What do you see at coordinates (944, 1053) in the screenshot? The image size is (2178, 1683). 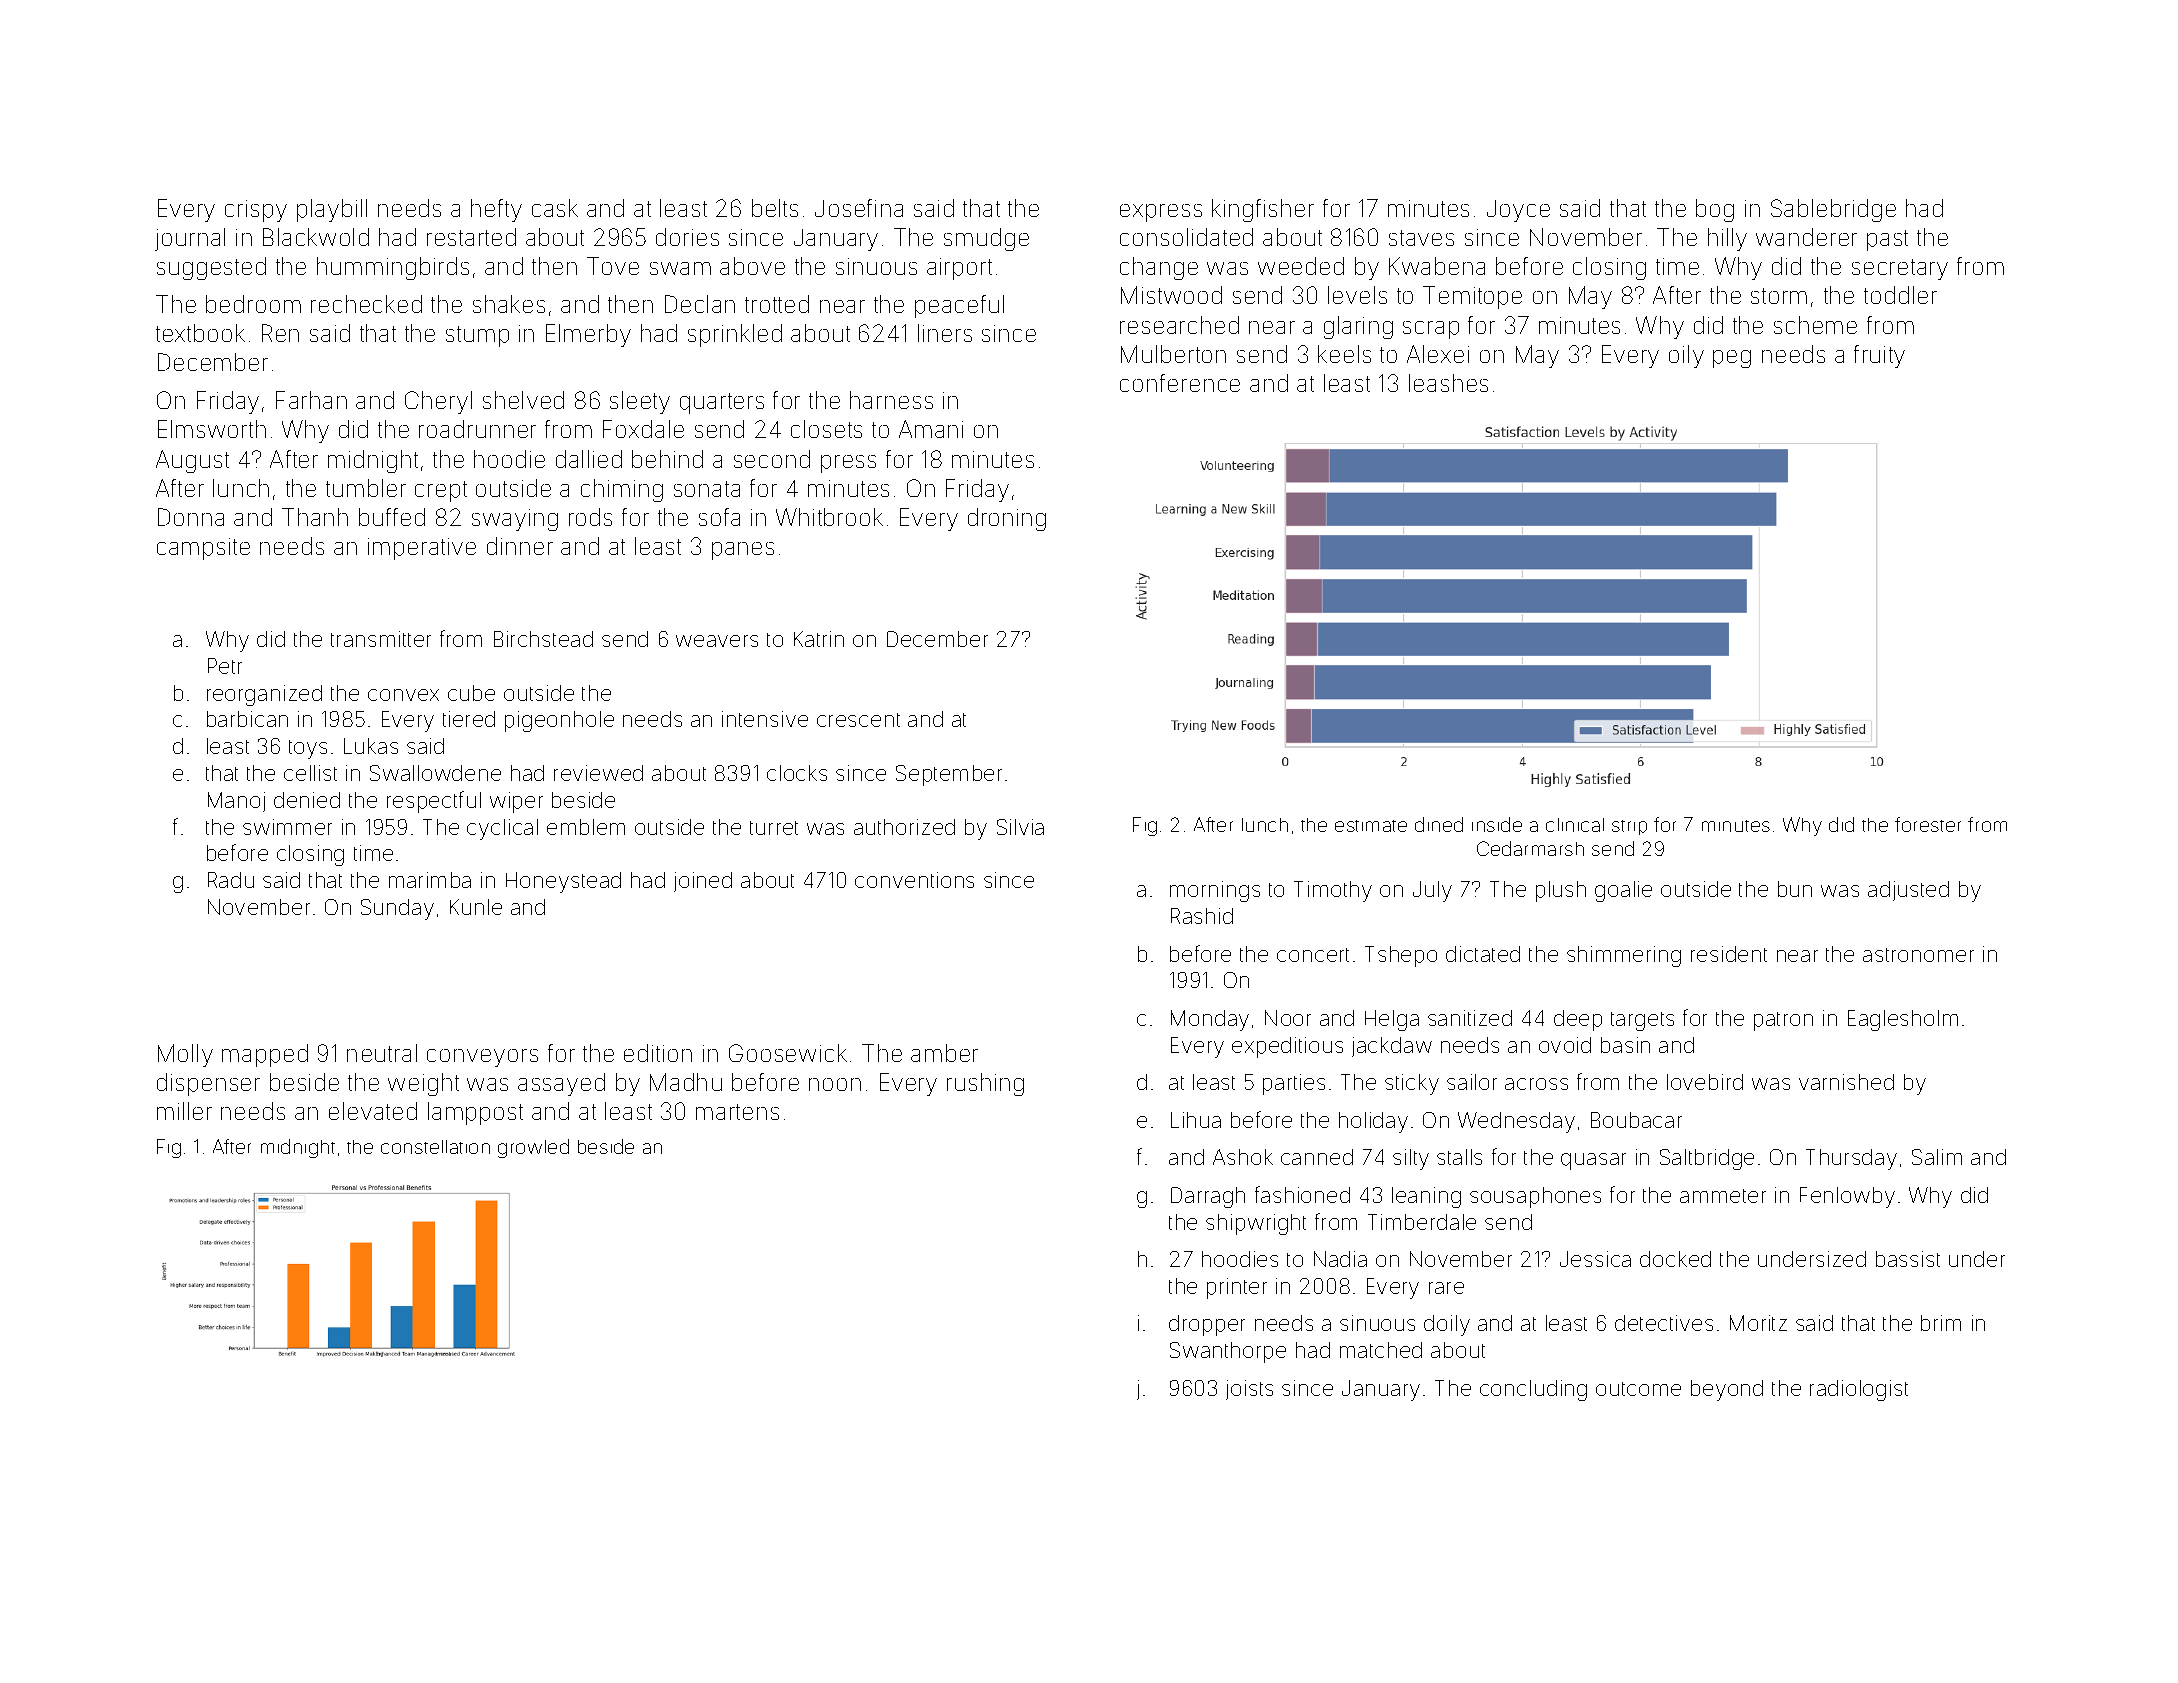 I see `amber` at bounding box center [944, 1053].
